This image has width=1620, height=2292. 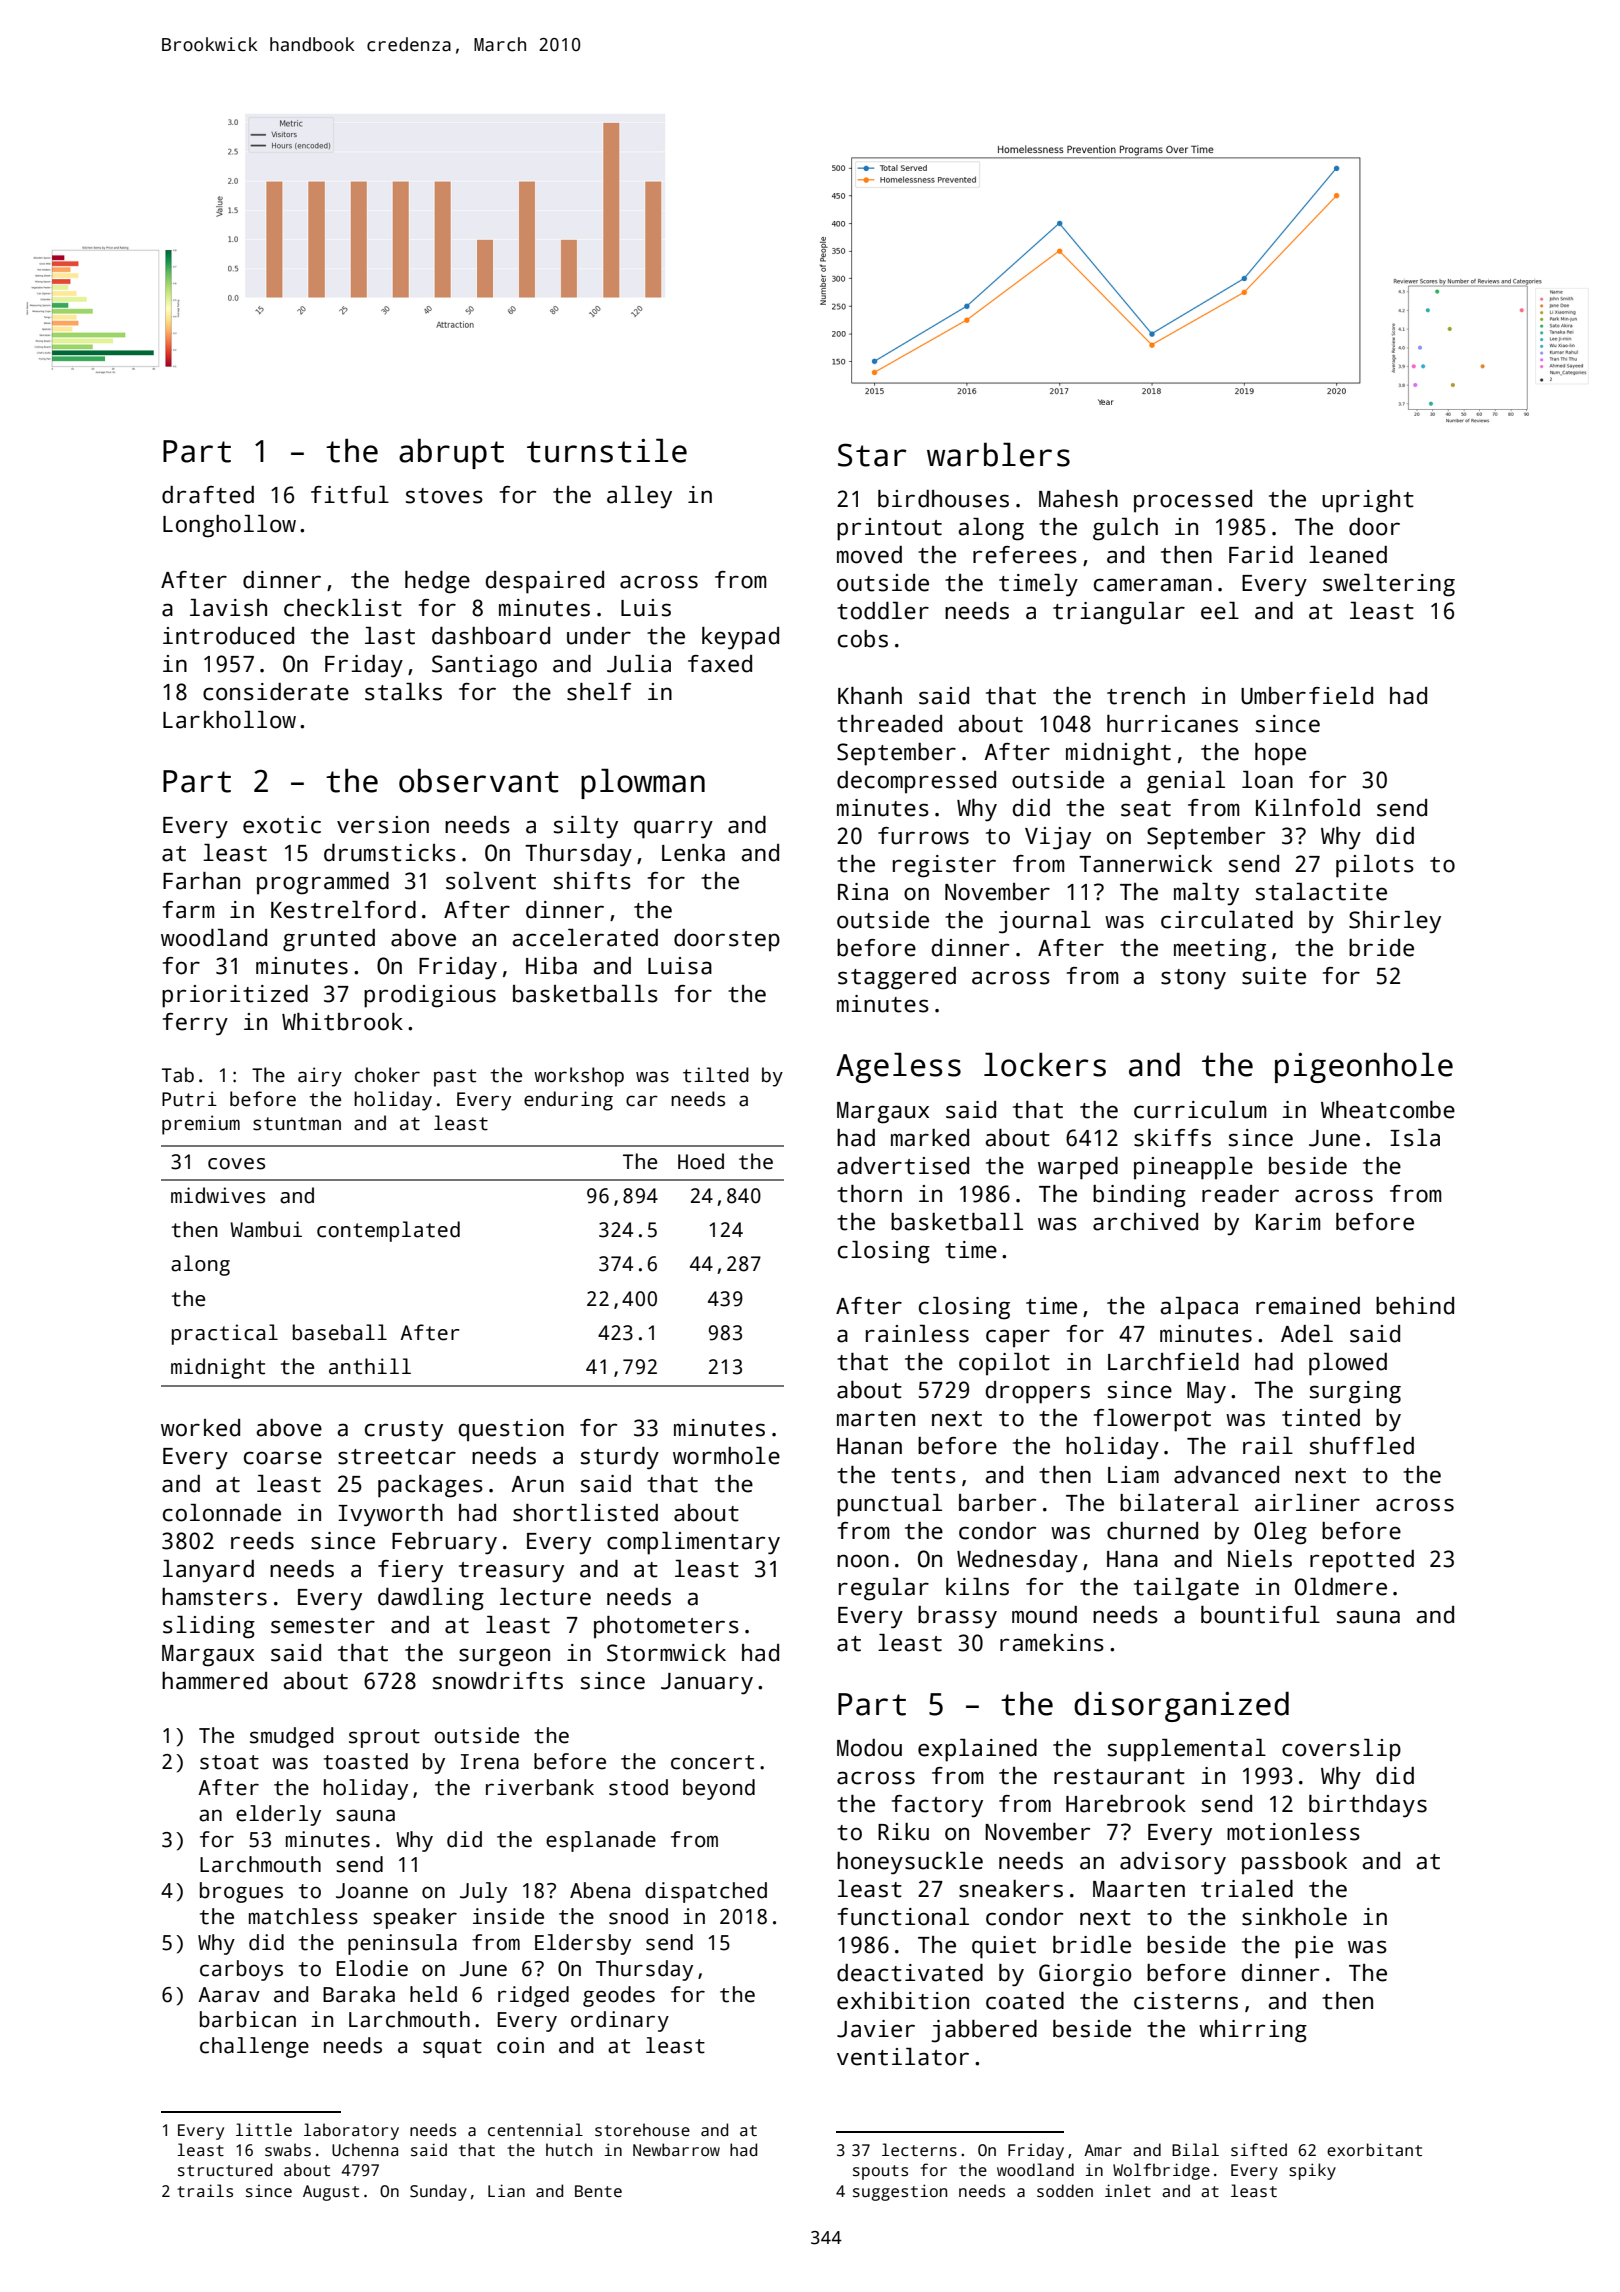 What do you see at coordinates (229, 1995) in the image?
I see `Aarav` at bounding box center [229, 1995].
